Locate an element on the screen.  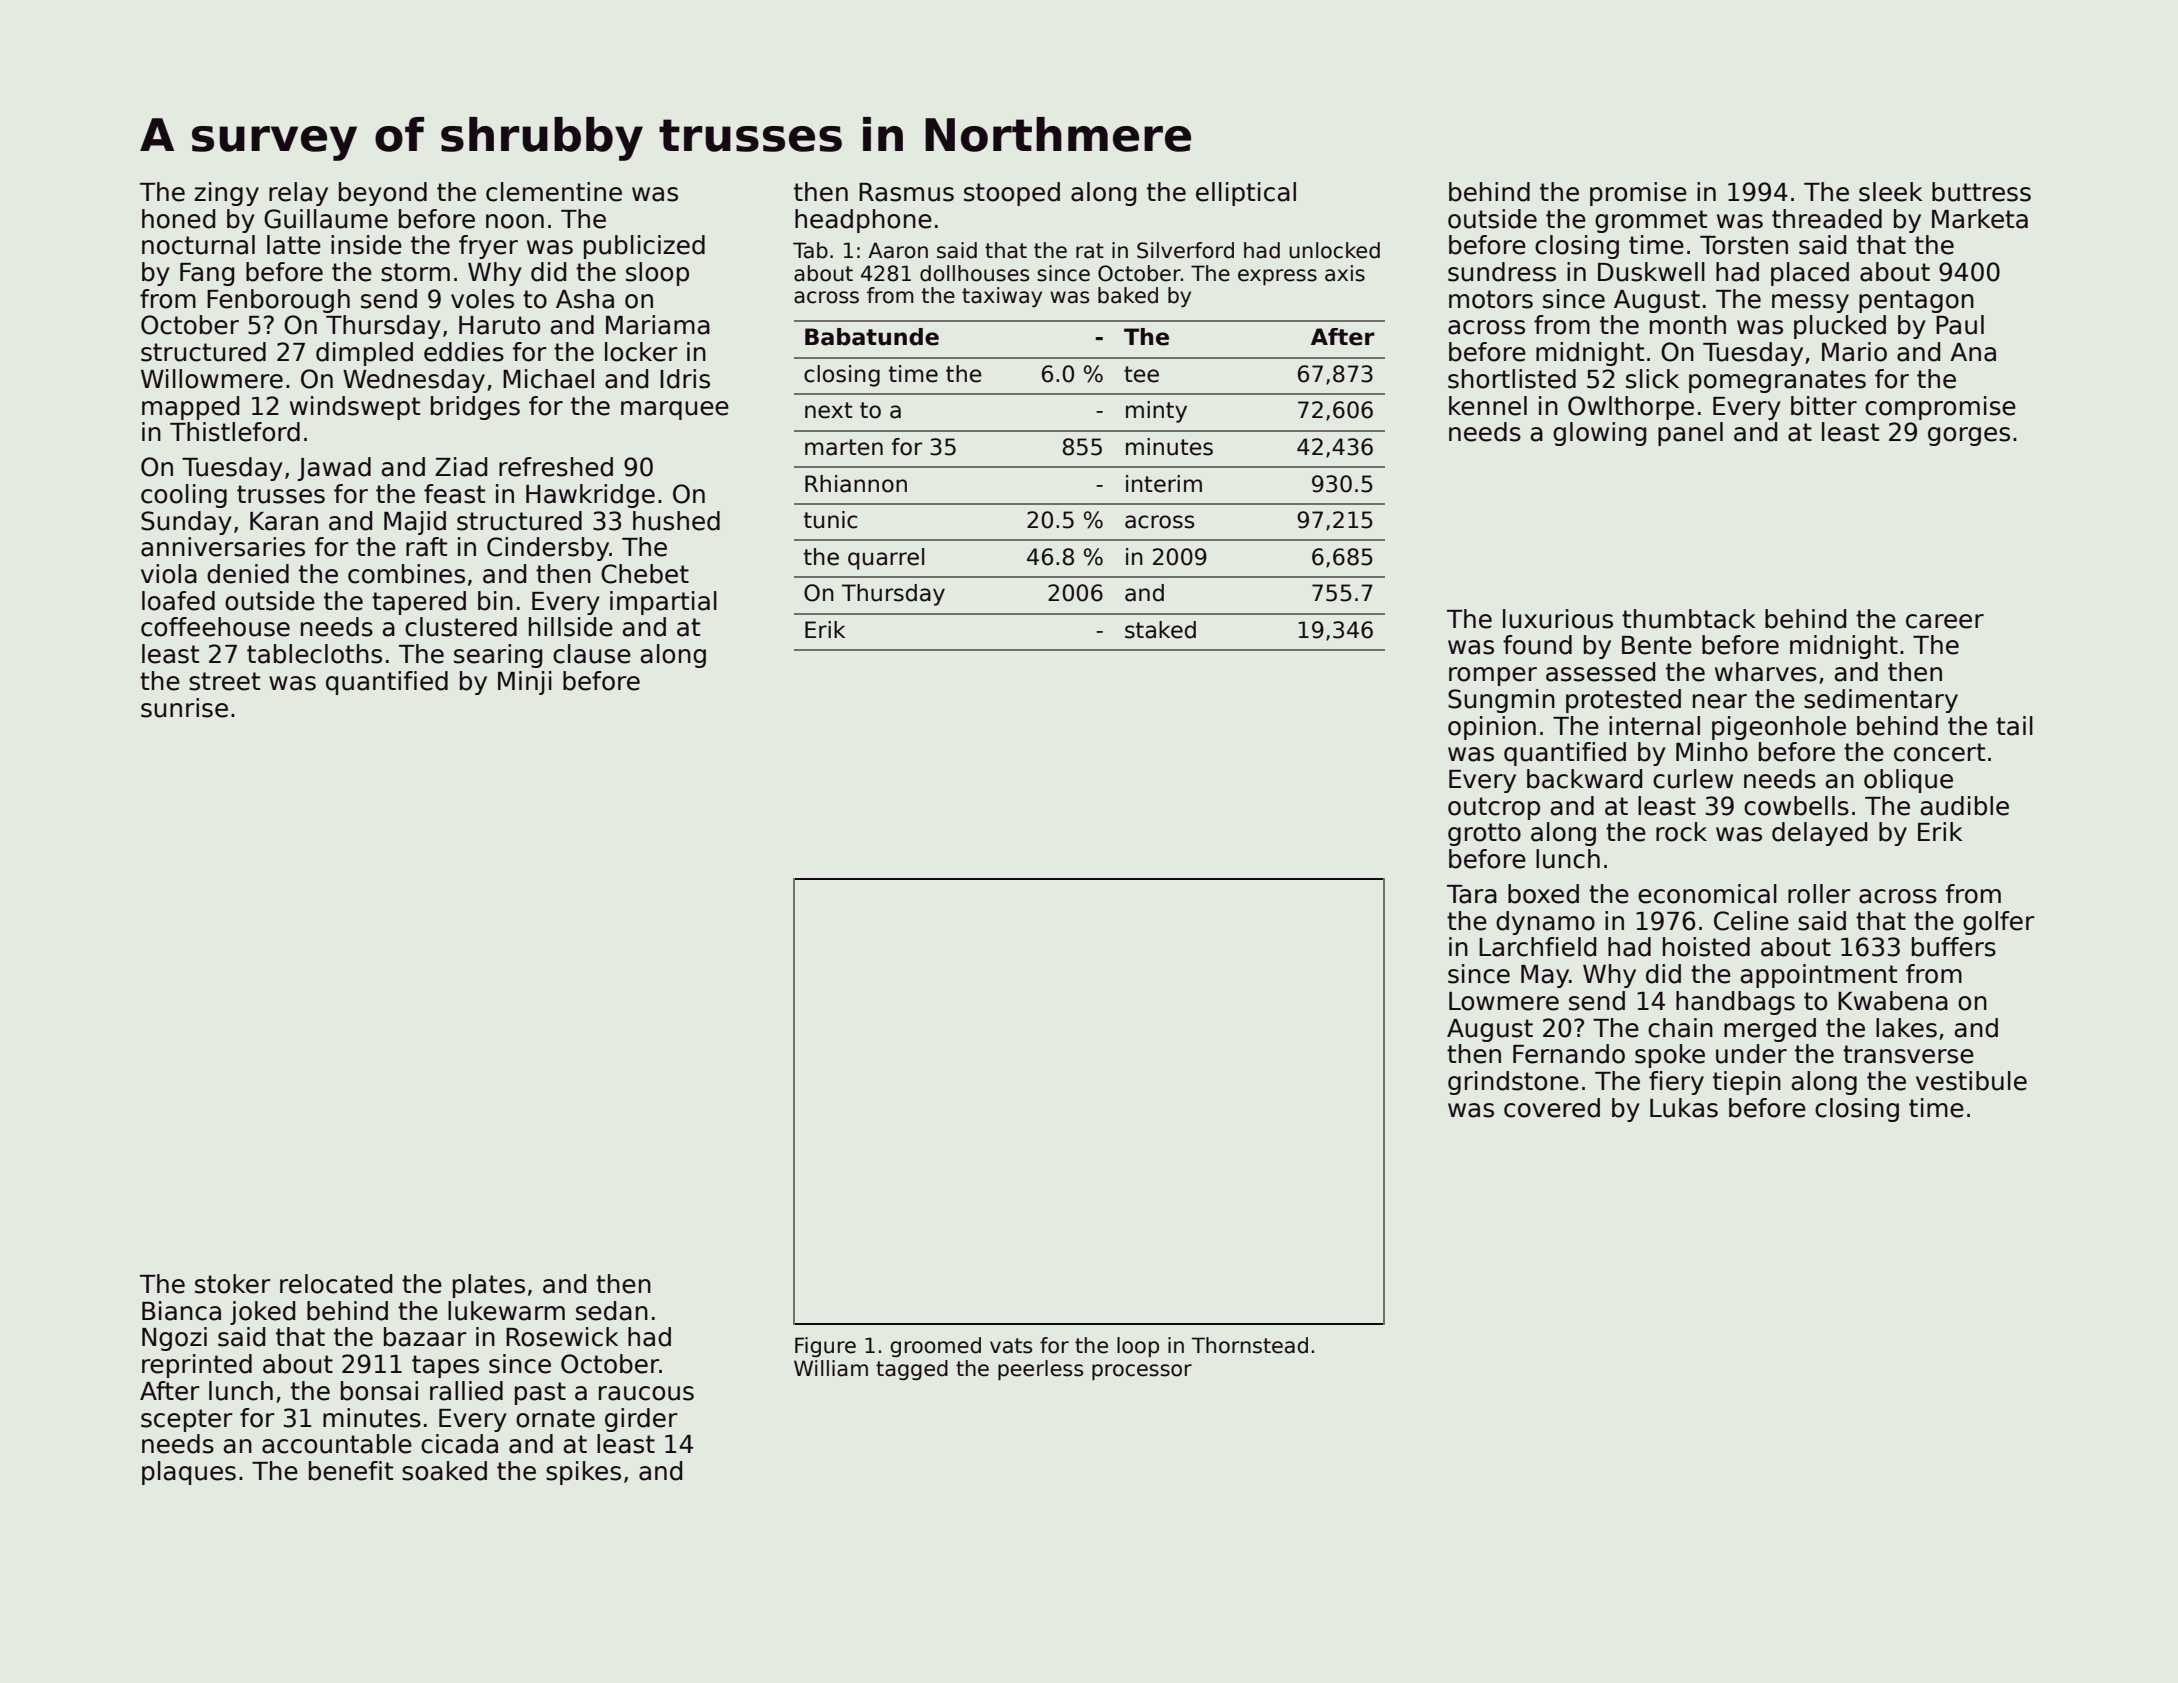
elliptical is located at coordinates (1246, 194).
